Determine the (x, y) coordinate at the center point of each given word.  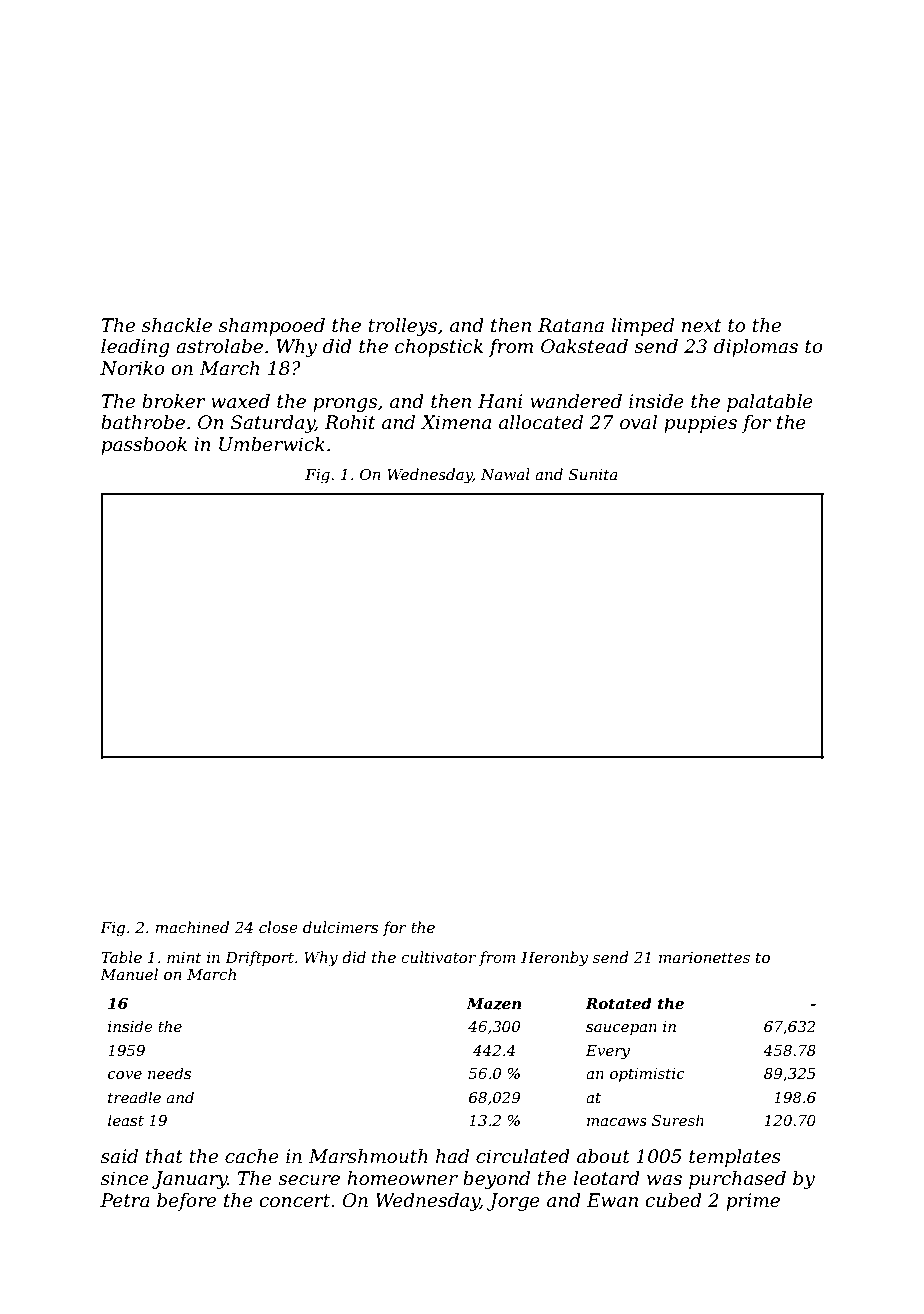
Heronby (554, 959)
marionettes (704, 957)
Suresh (678, 1120)
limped (643, 327)
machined (192, 927)
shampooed (272, 327)
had (452, 1156)
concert (294, 1201)
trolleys (403, 327)
